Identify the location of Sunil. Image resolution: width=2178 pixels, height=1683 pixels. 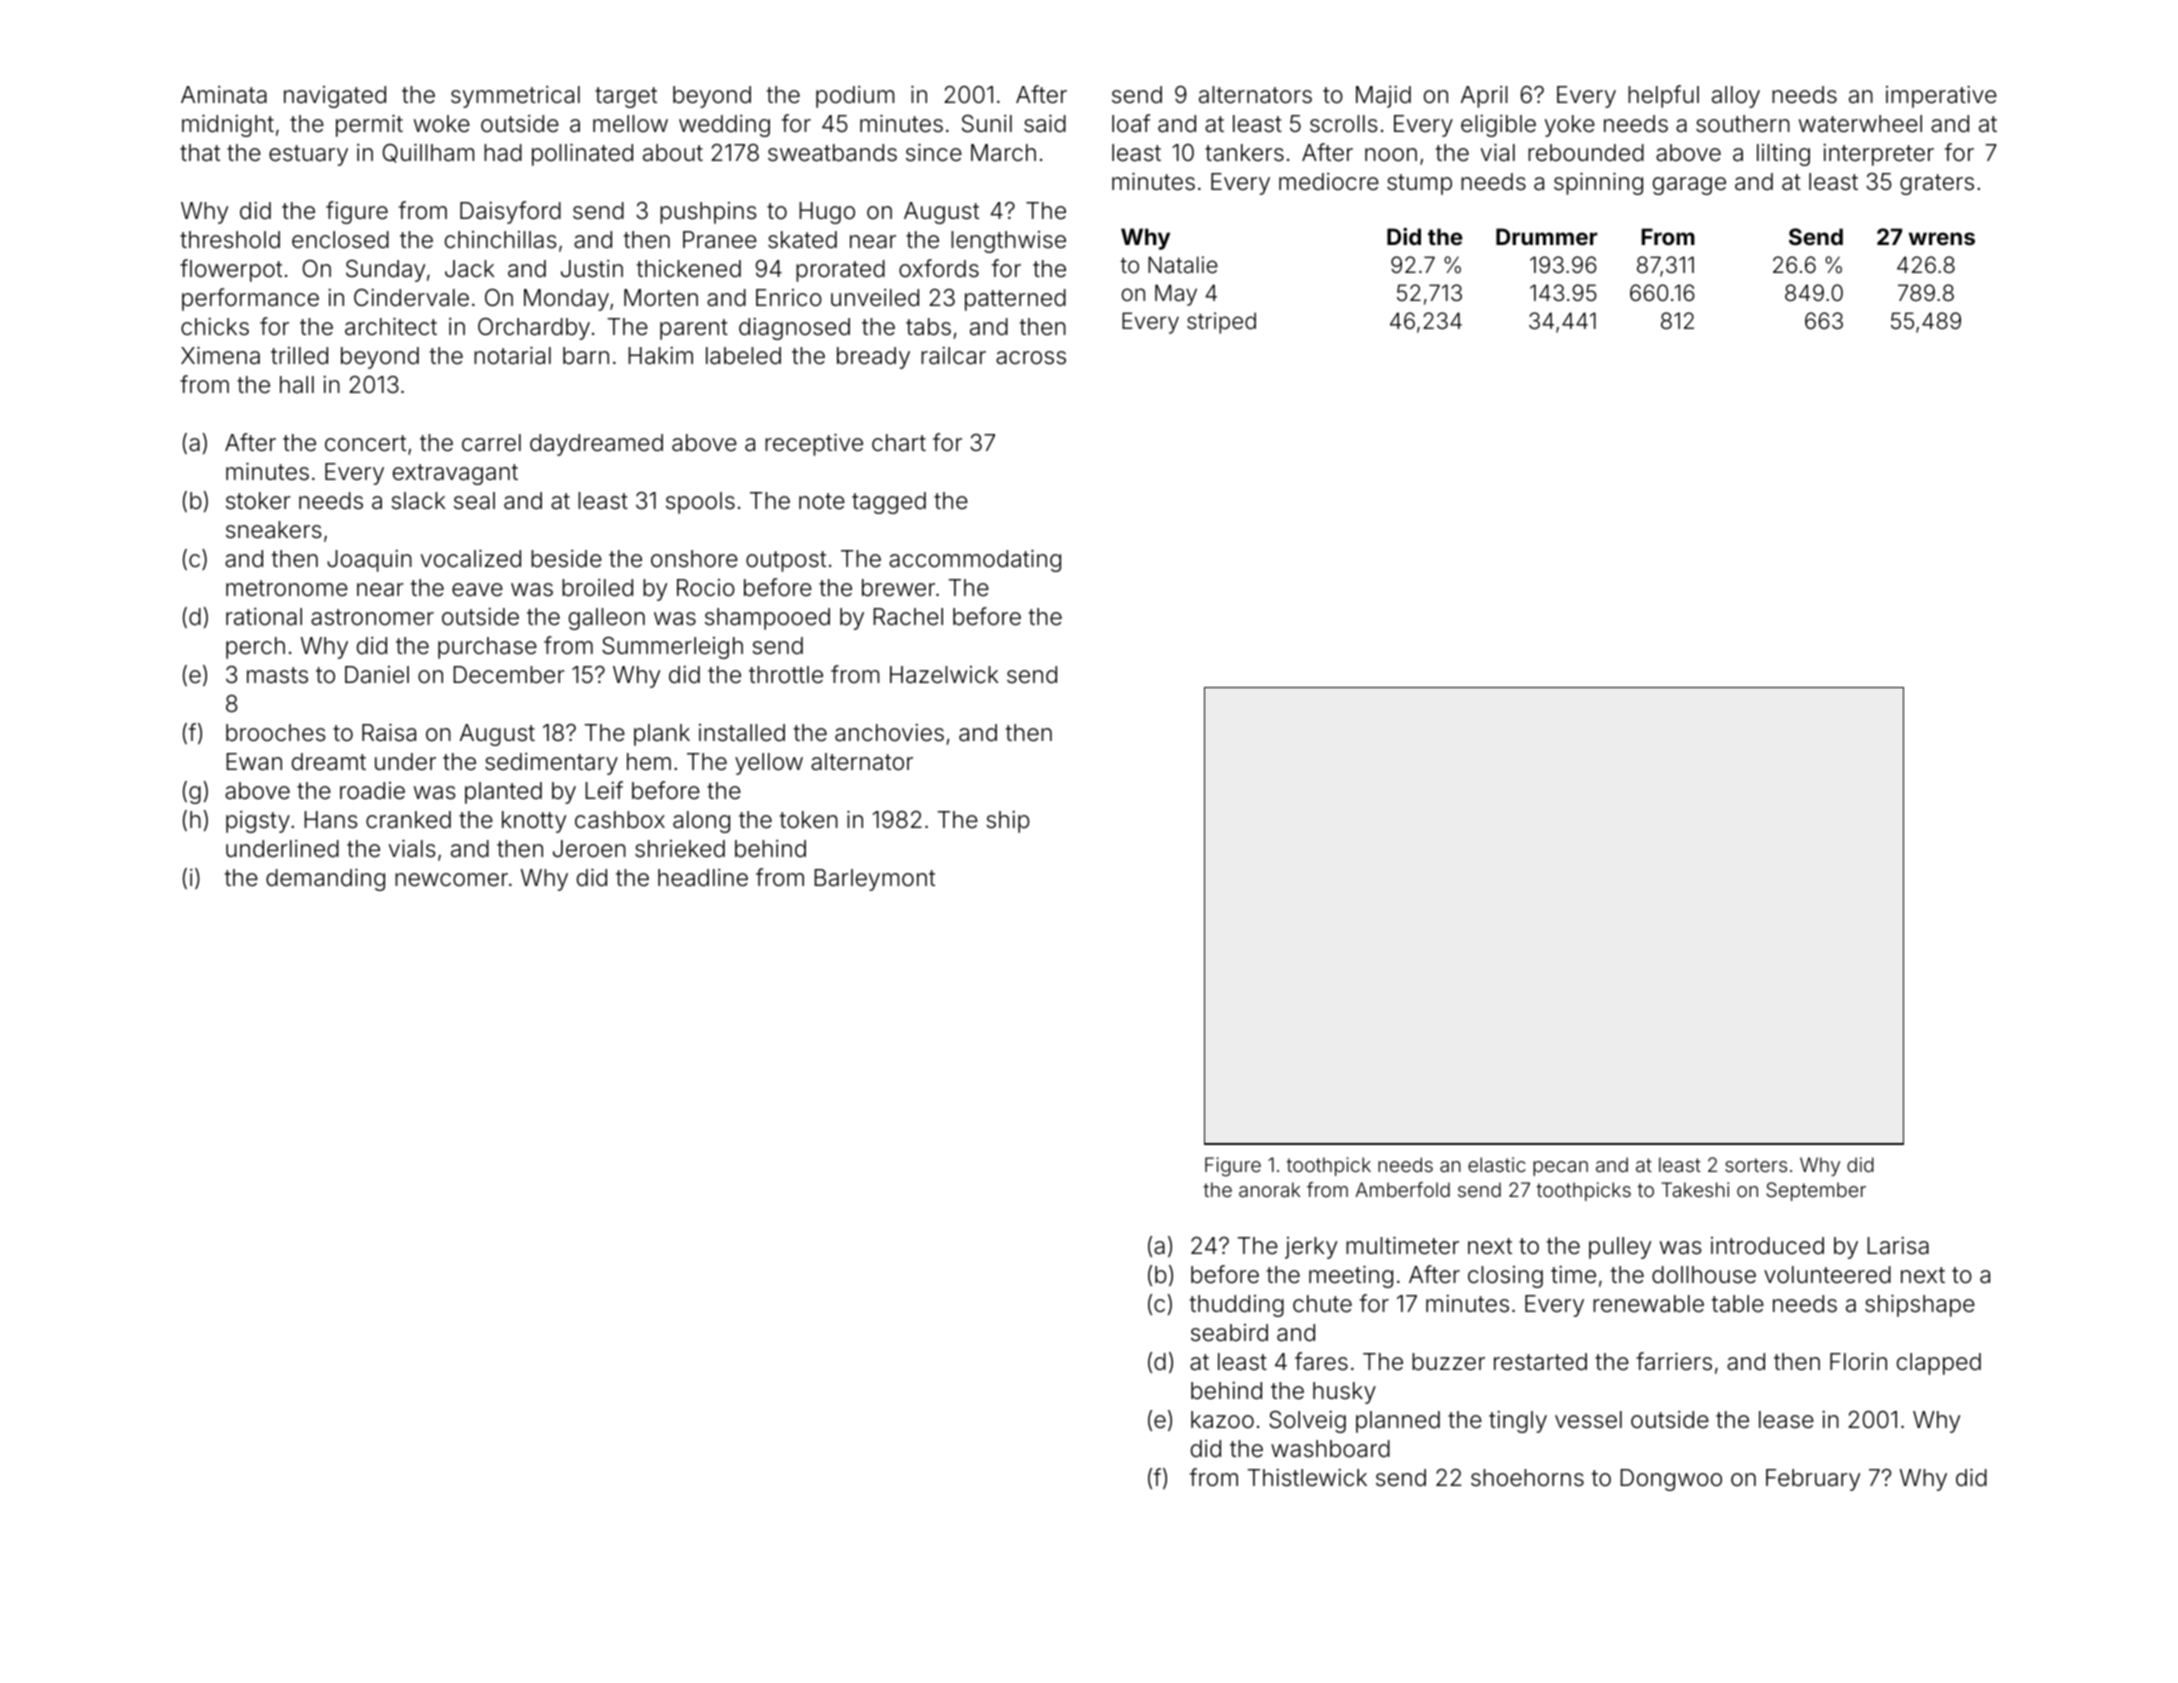
(987, 124).
